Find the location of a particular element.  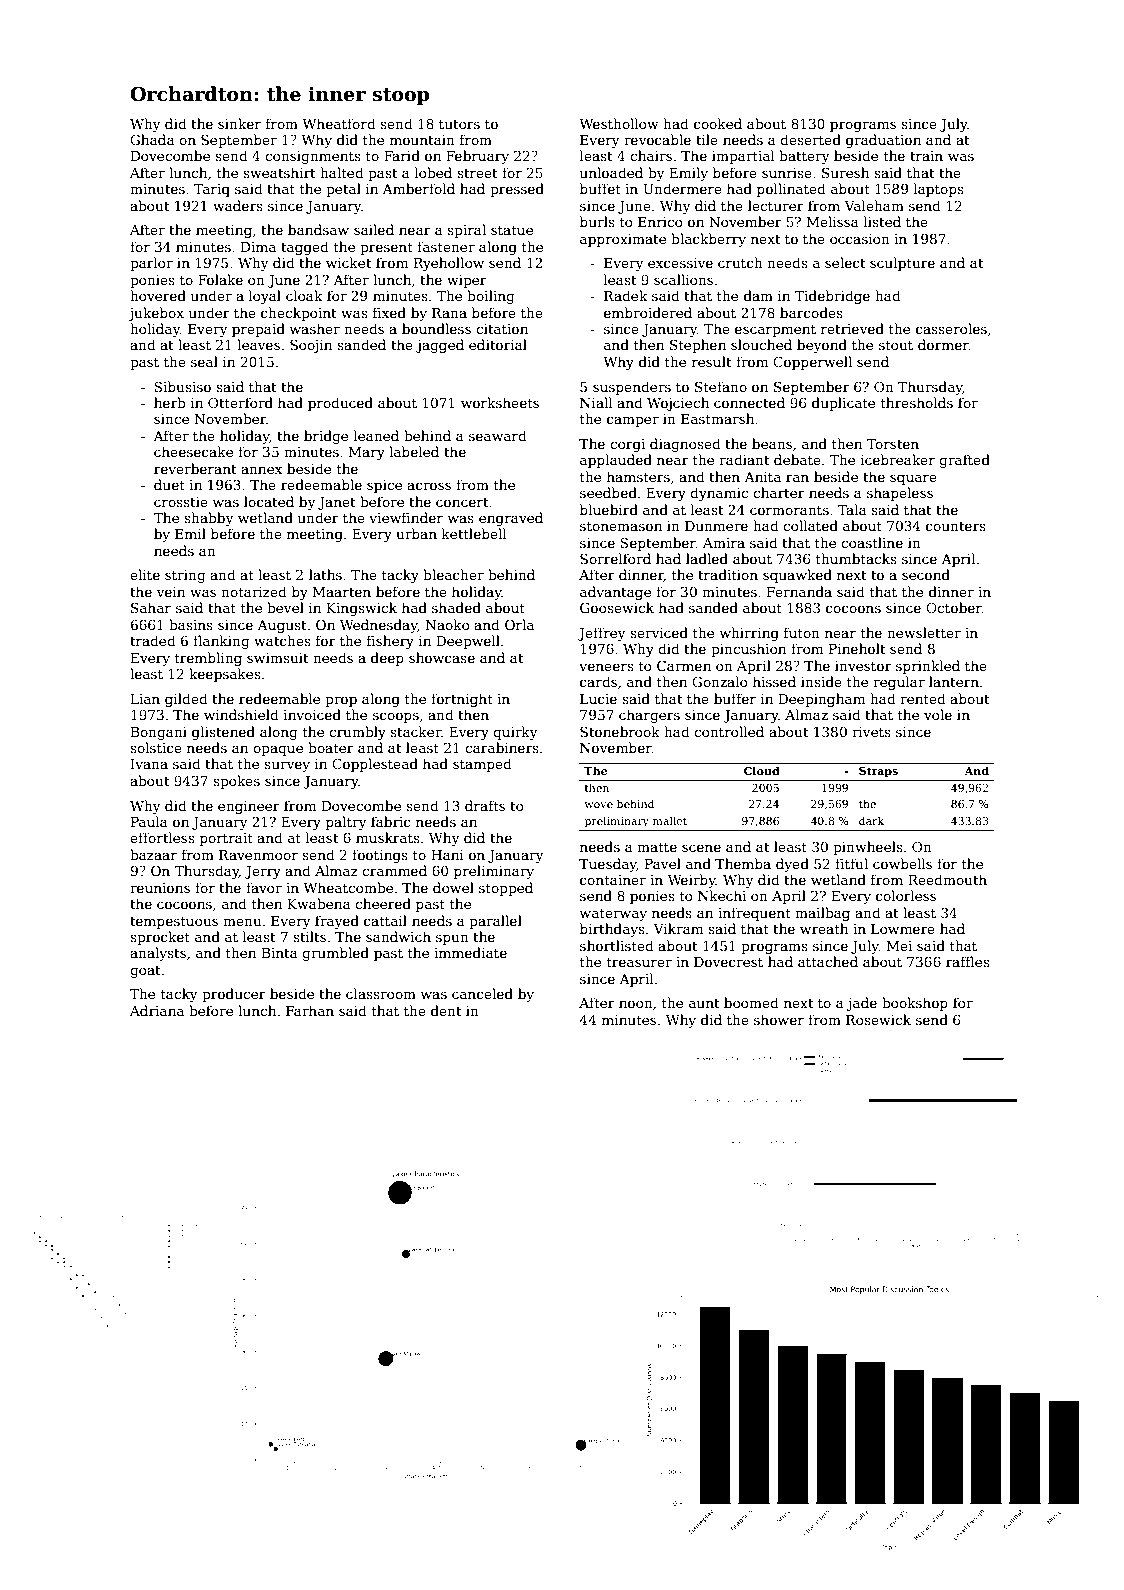

Dima is located at coordinates (258, 247).
